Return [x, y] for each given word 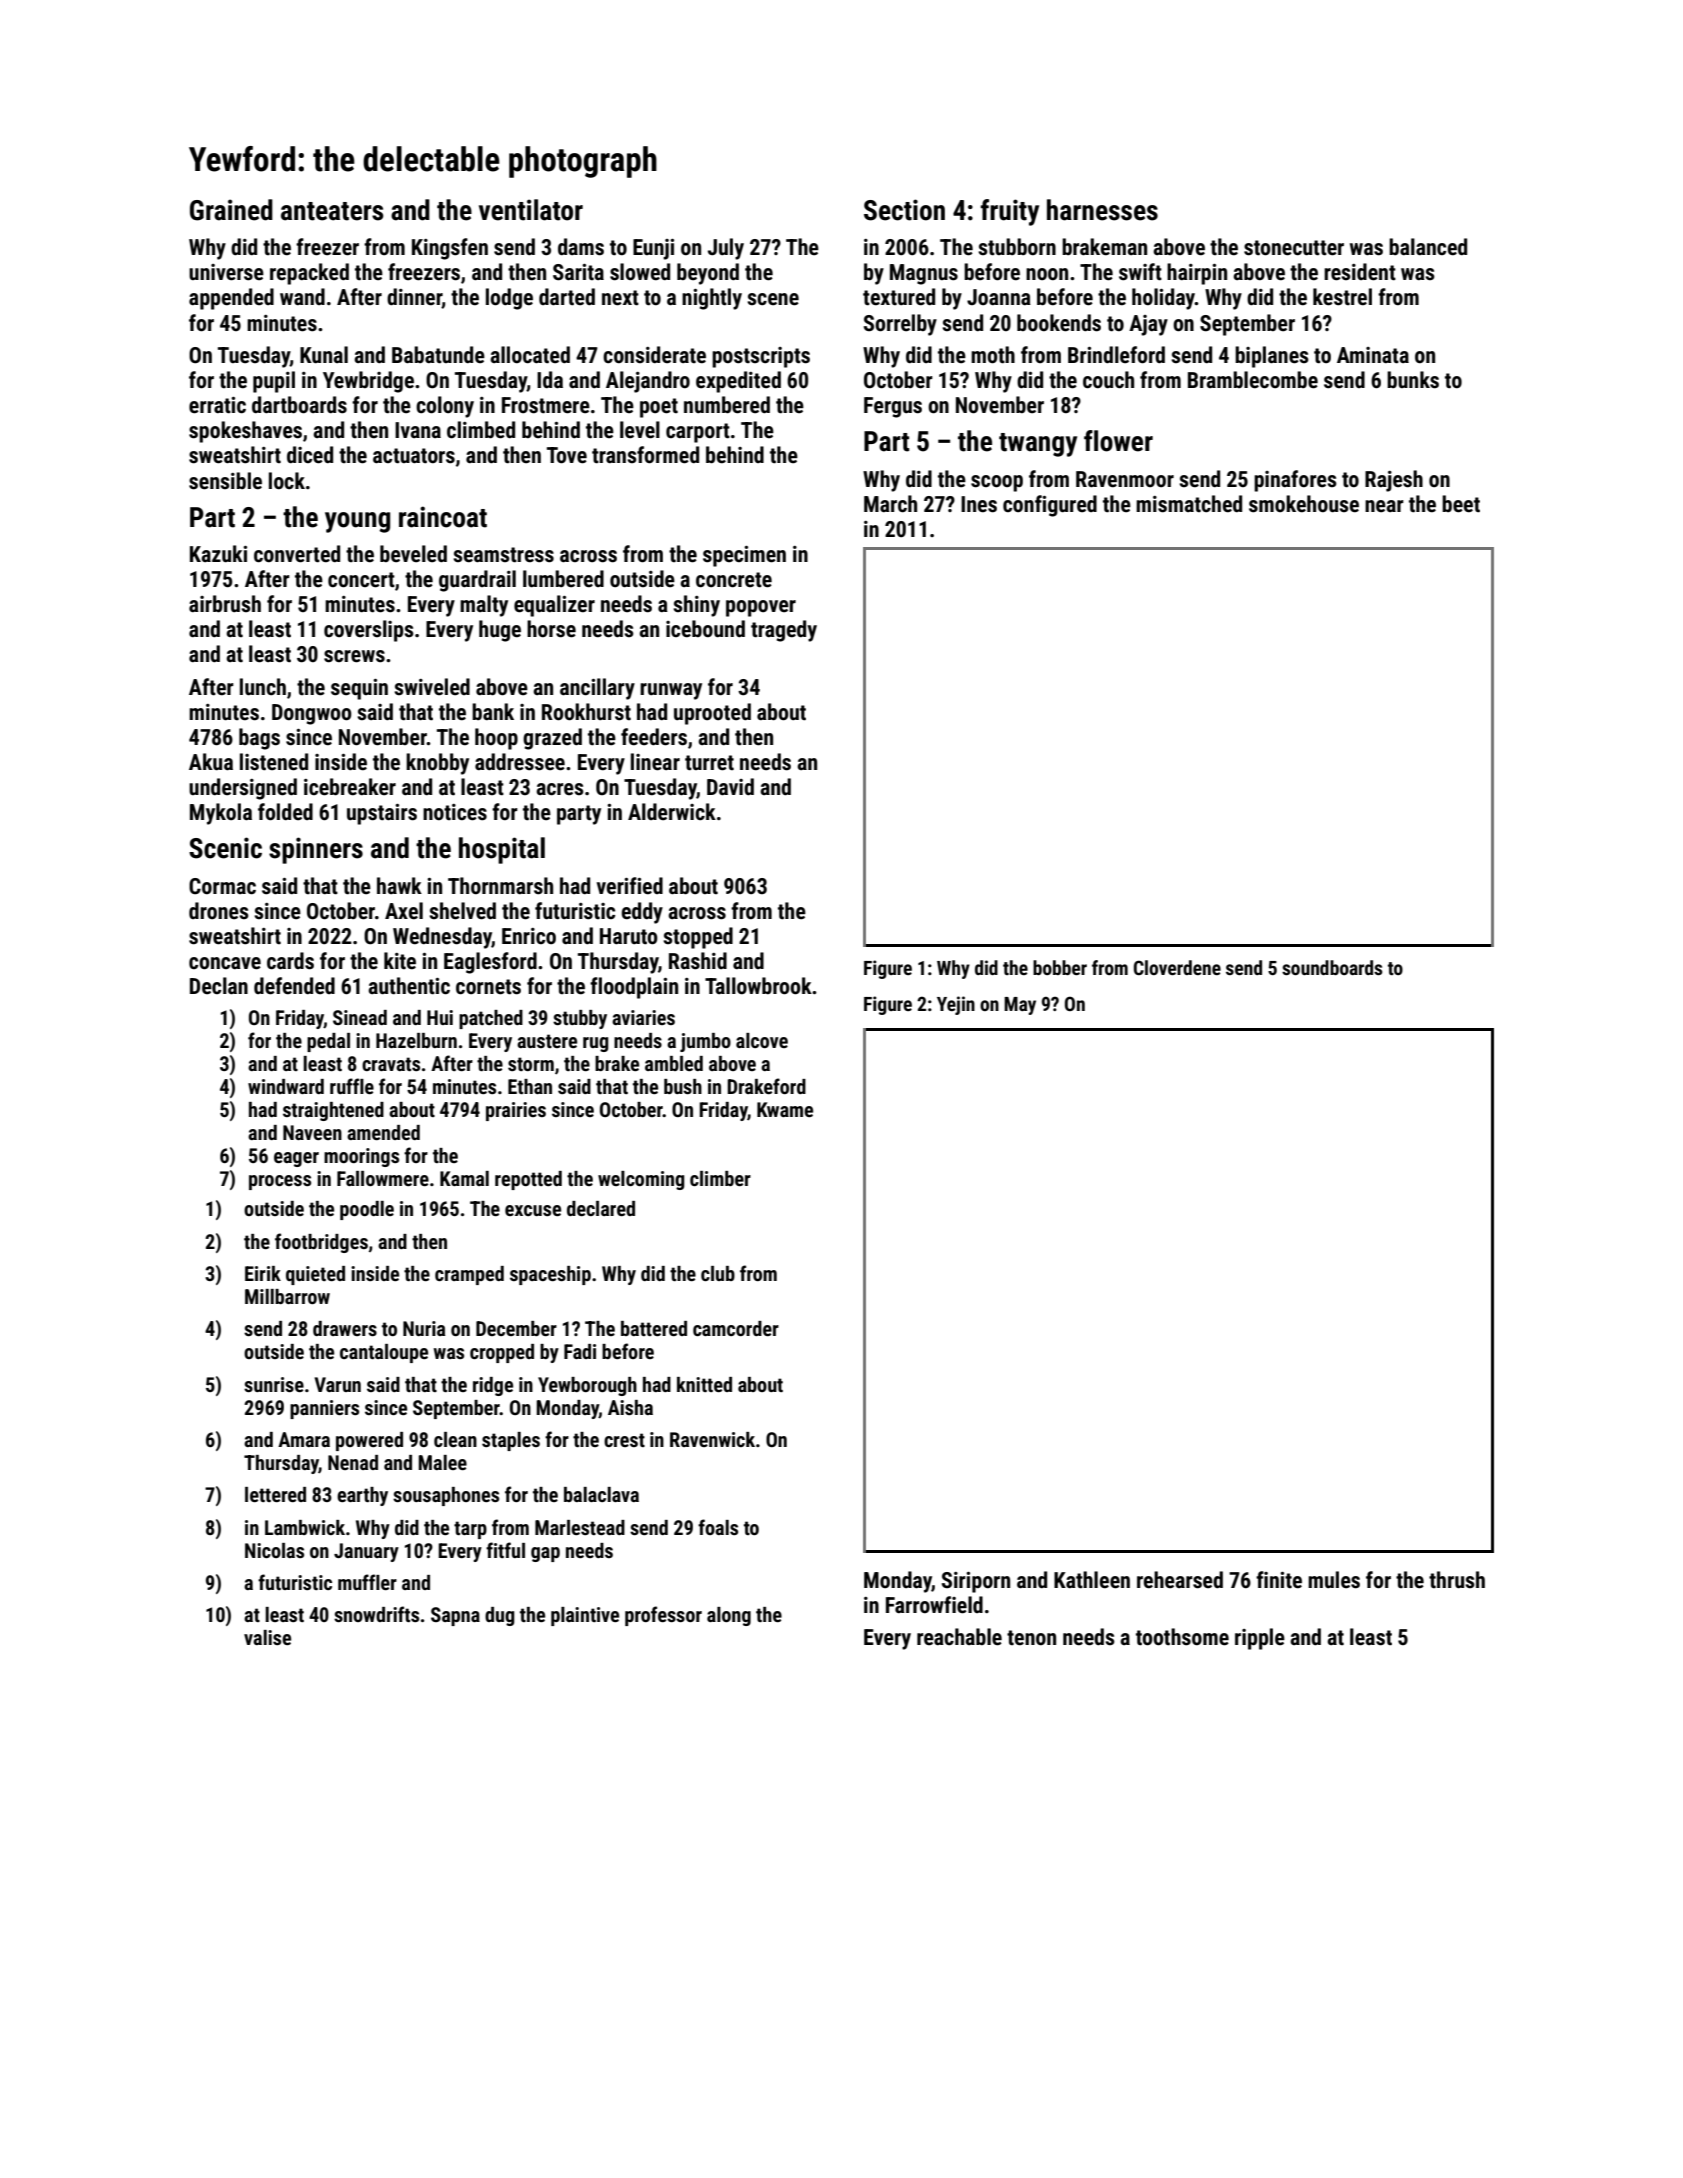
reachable [959, 1637]
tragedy [784, 631]
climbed [481, 430]
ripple [1260, 1639]
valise [267, 1637]
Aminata [1373, 355]
